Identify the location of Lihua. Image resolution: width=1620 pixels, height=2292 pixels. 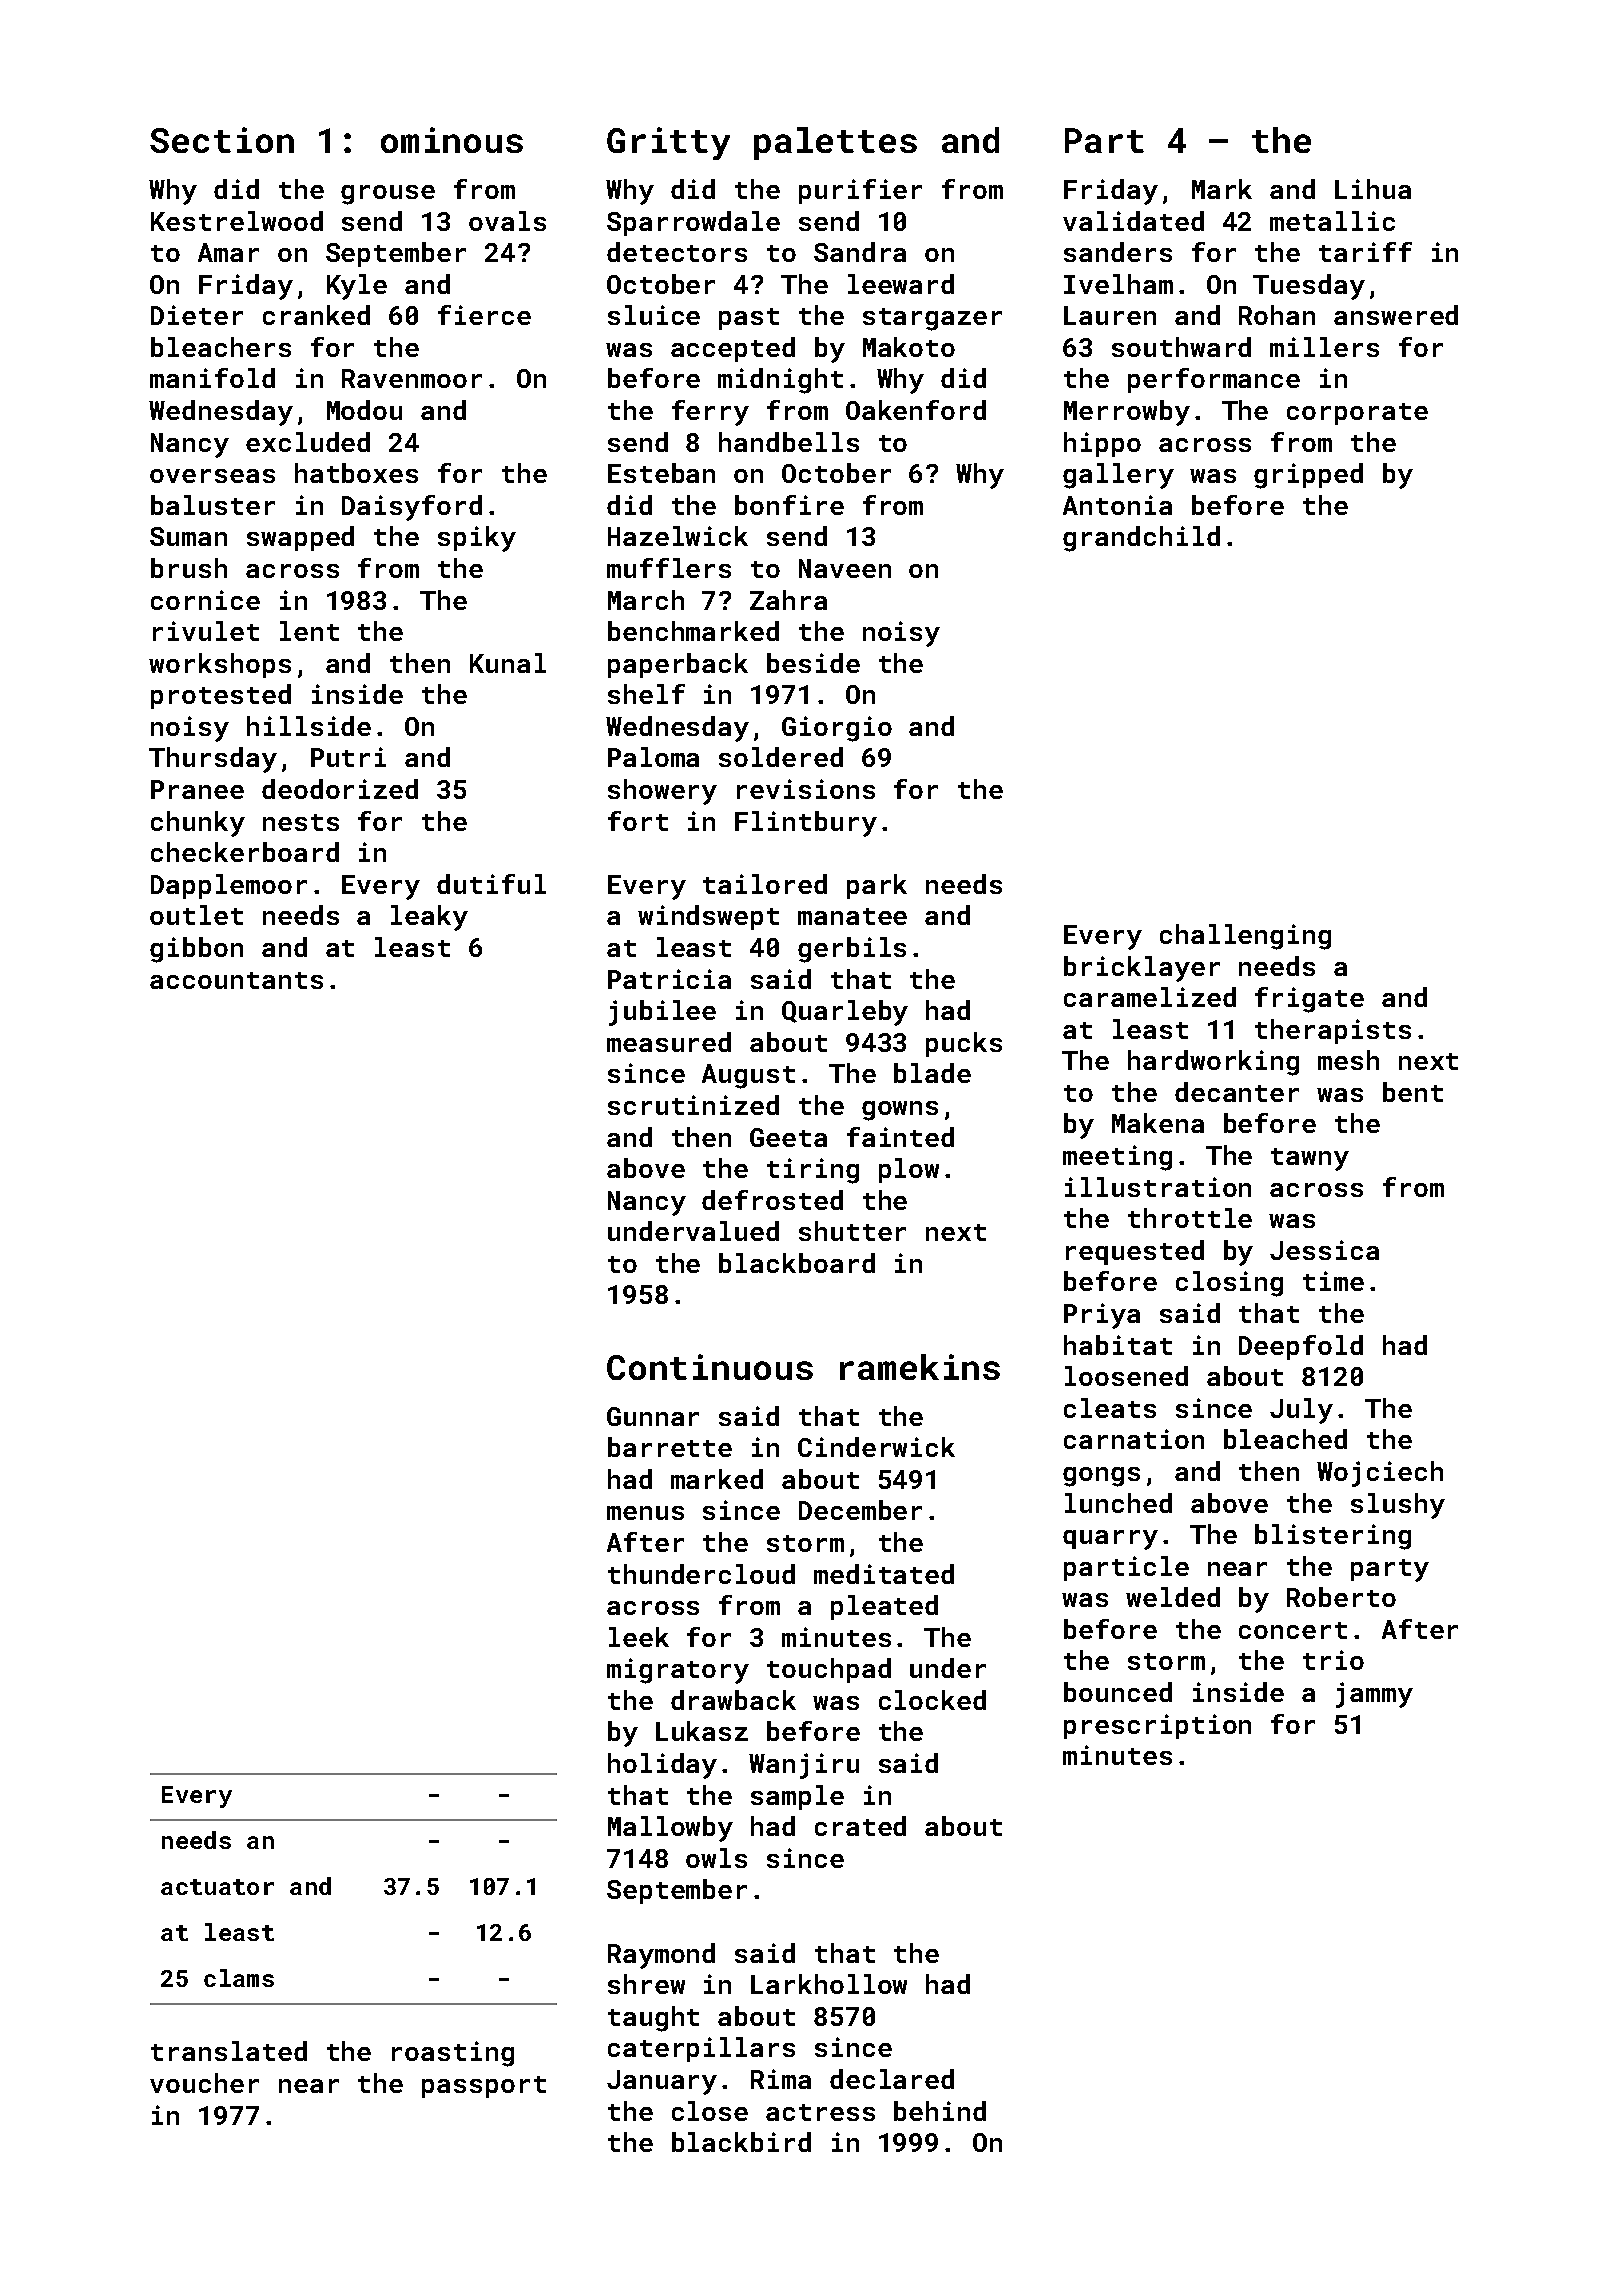
(1373, 189).
